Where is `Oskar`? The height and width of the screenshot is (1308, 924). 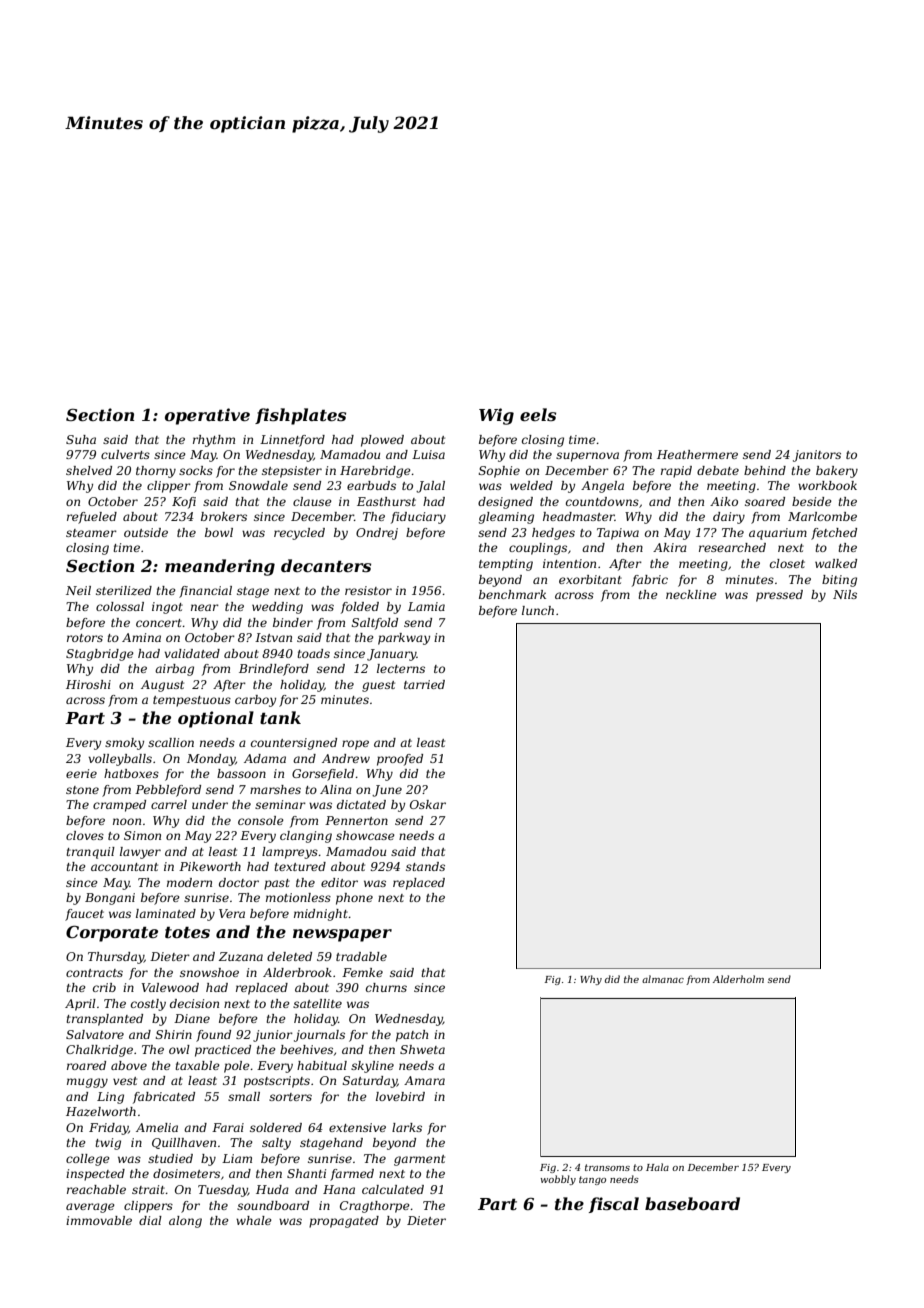
Oskar is located at coordinates (428, 804).
